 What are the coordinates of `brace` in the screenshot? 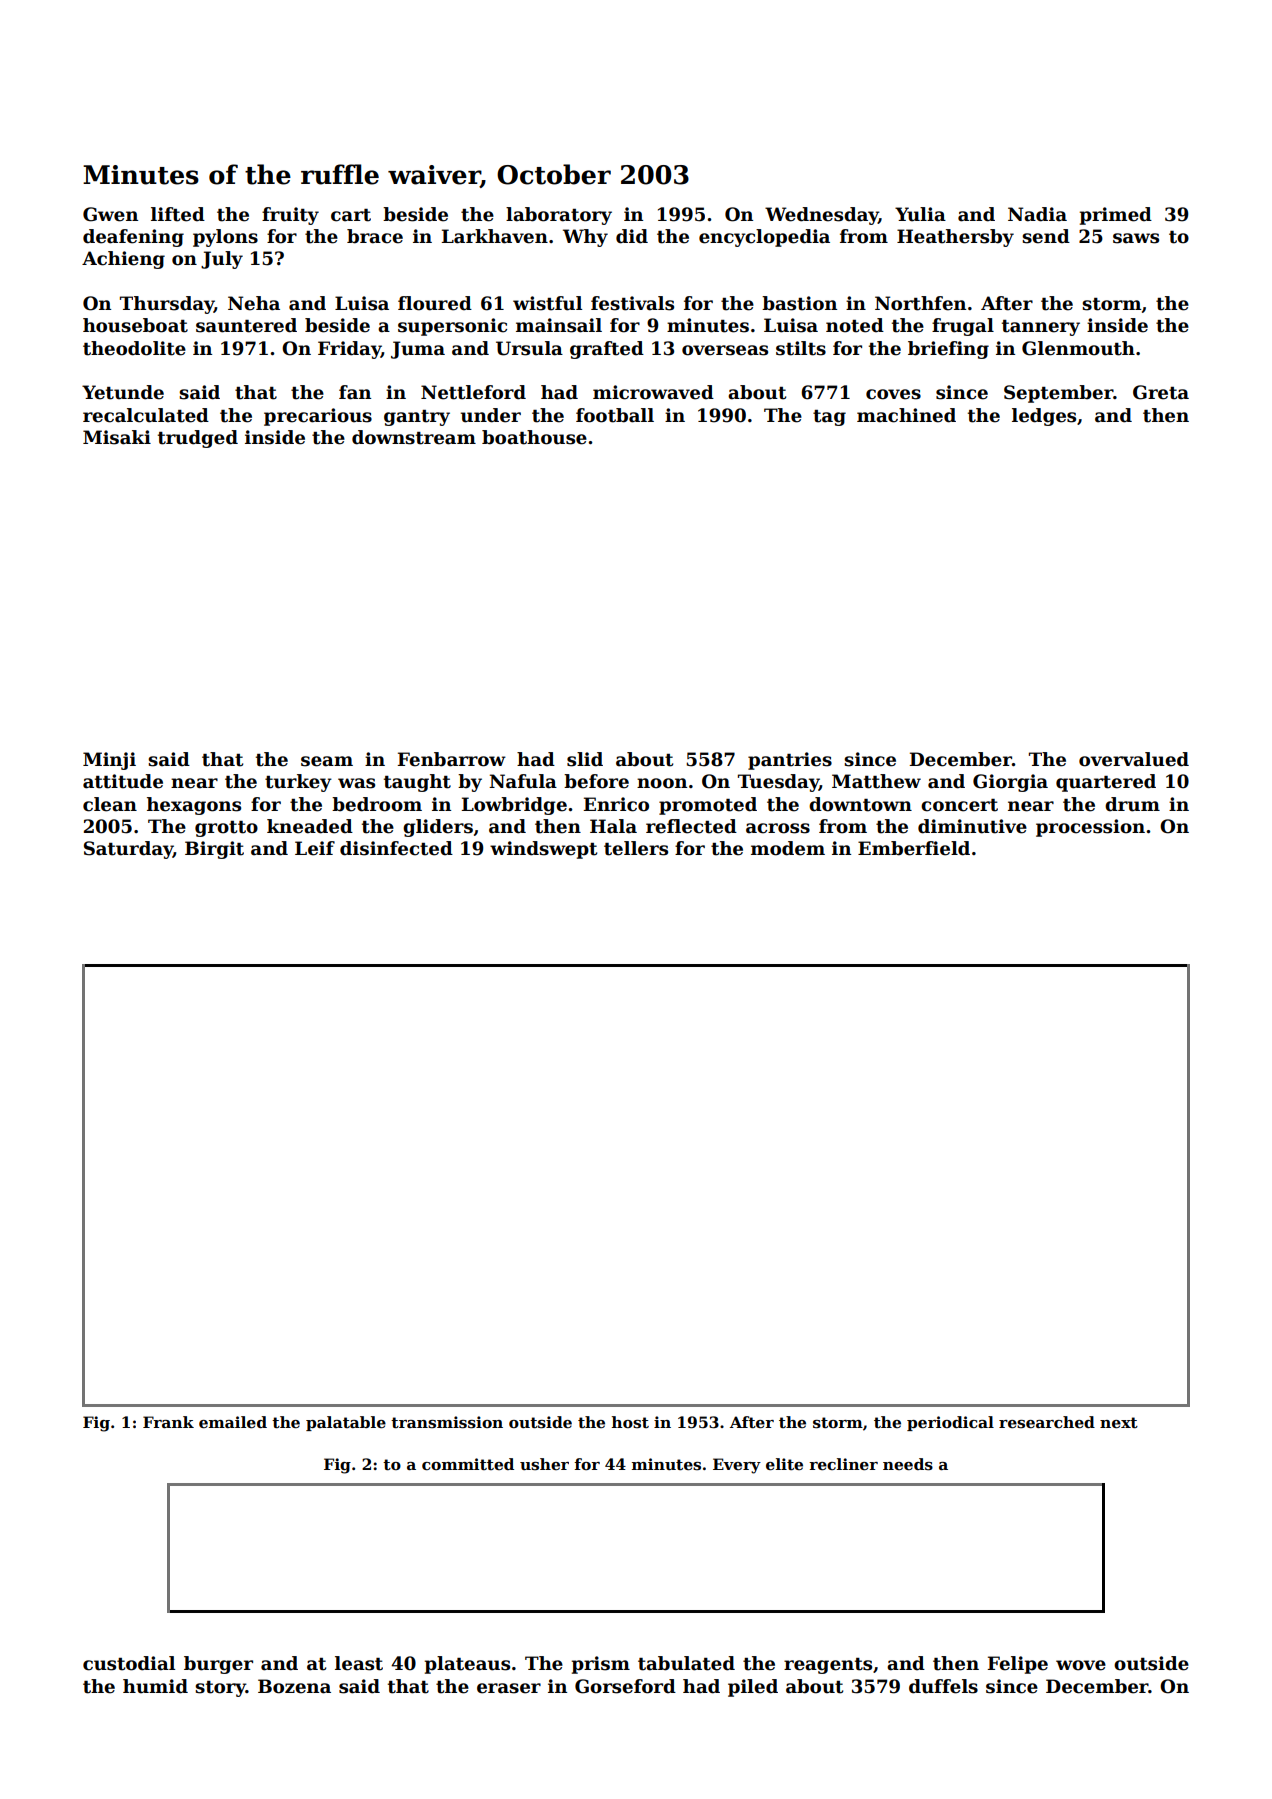 It's located at (375, 236).
